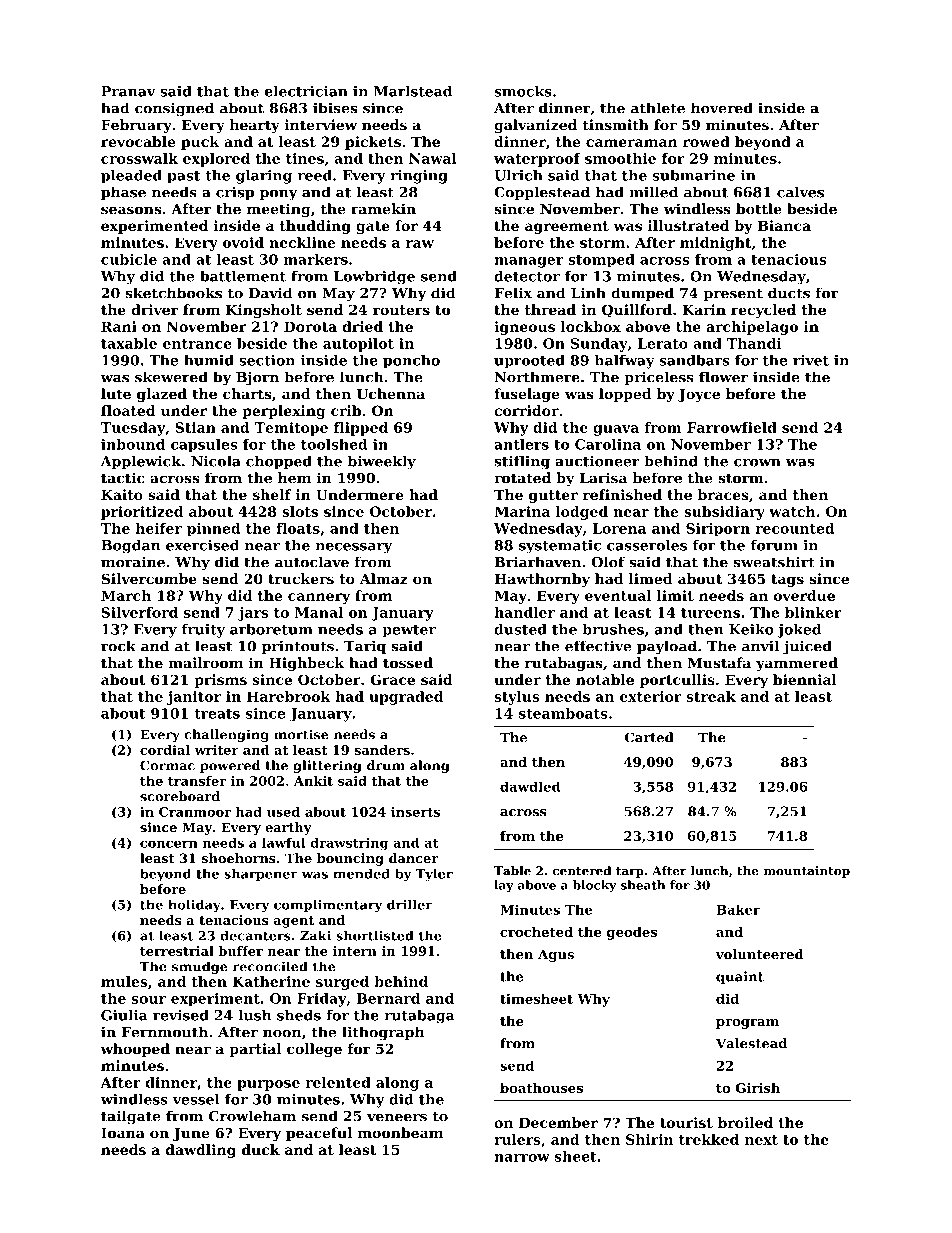 This document has height=1233, width=952. Describe the element at coordinates (123, 193) in the document. I see `phase` at that location.
